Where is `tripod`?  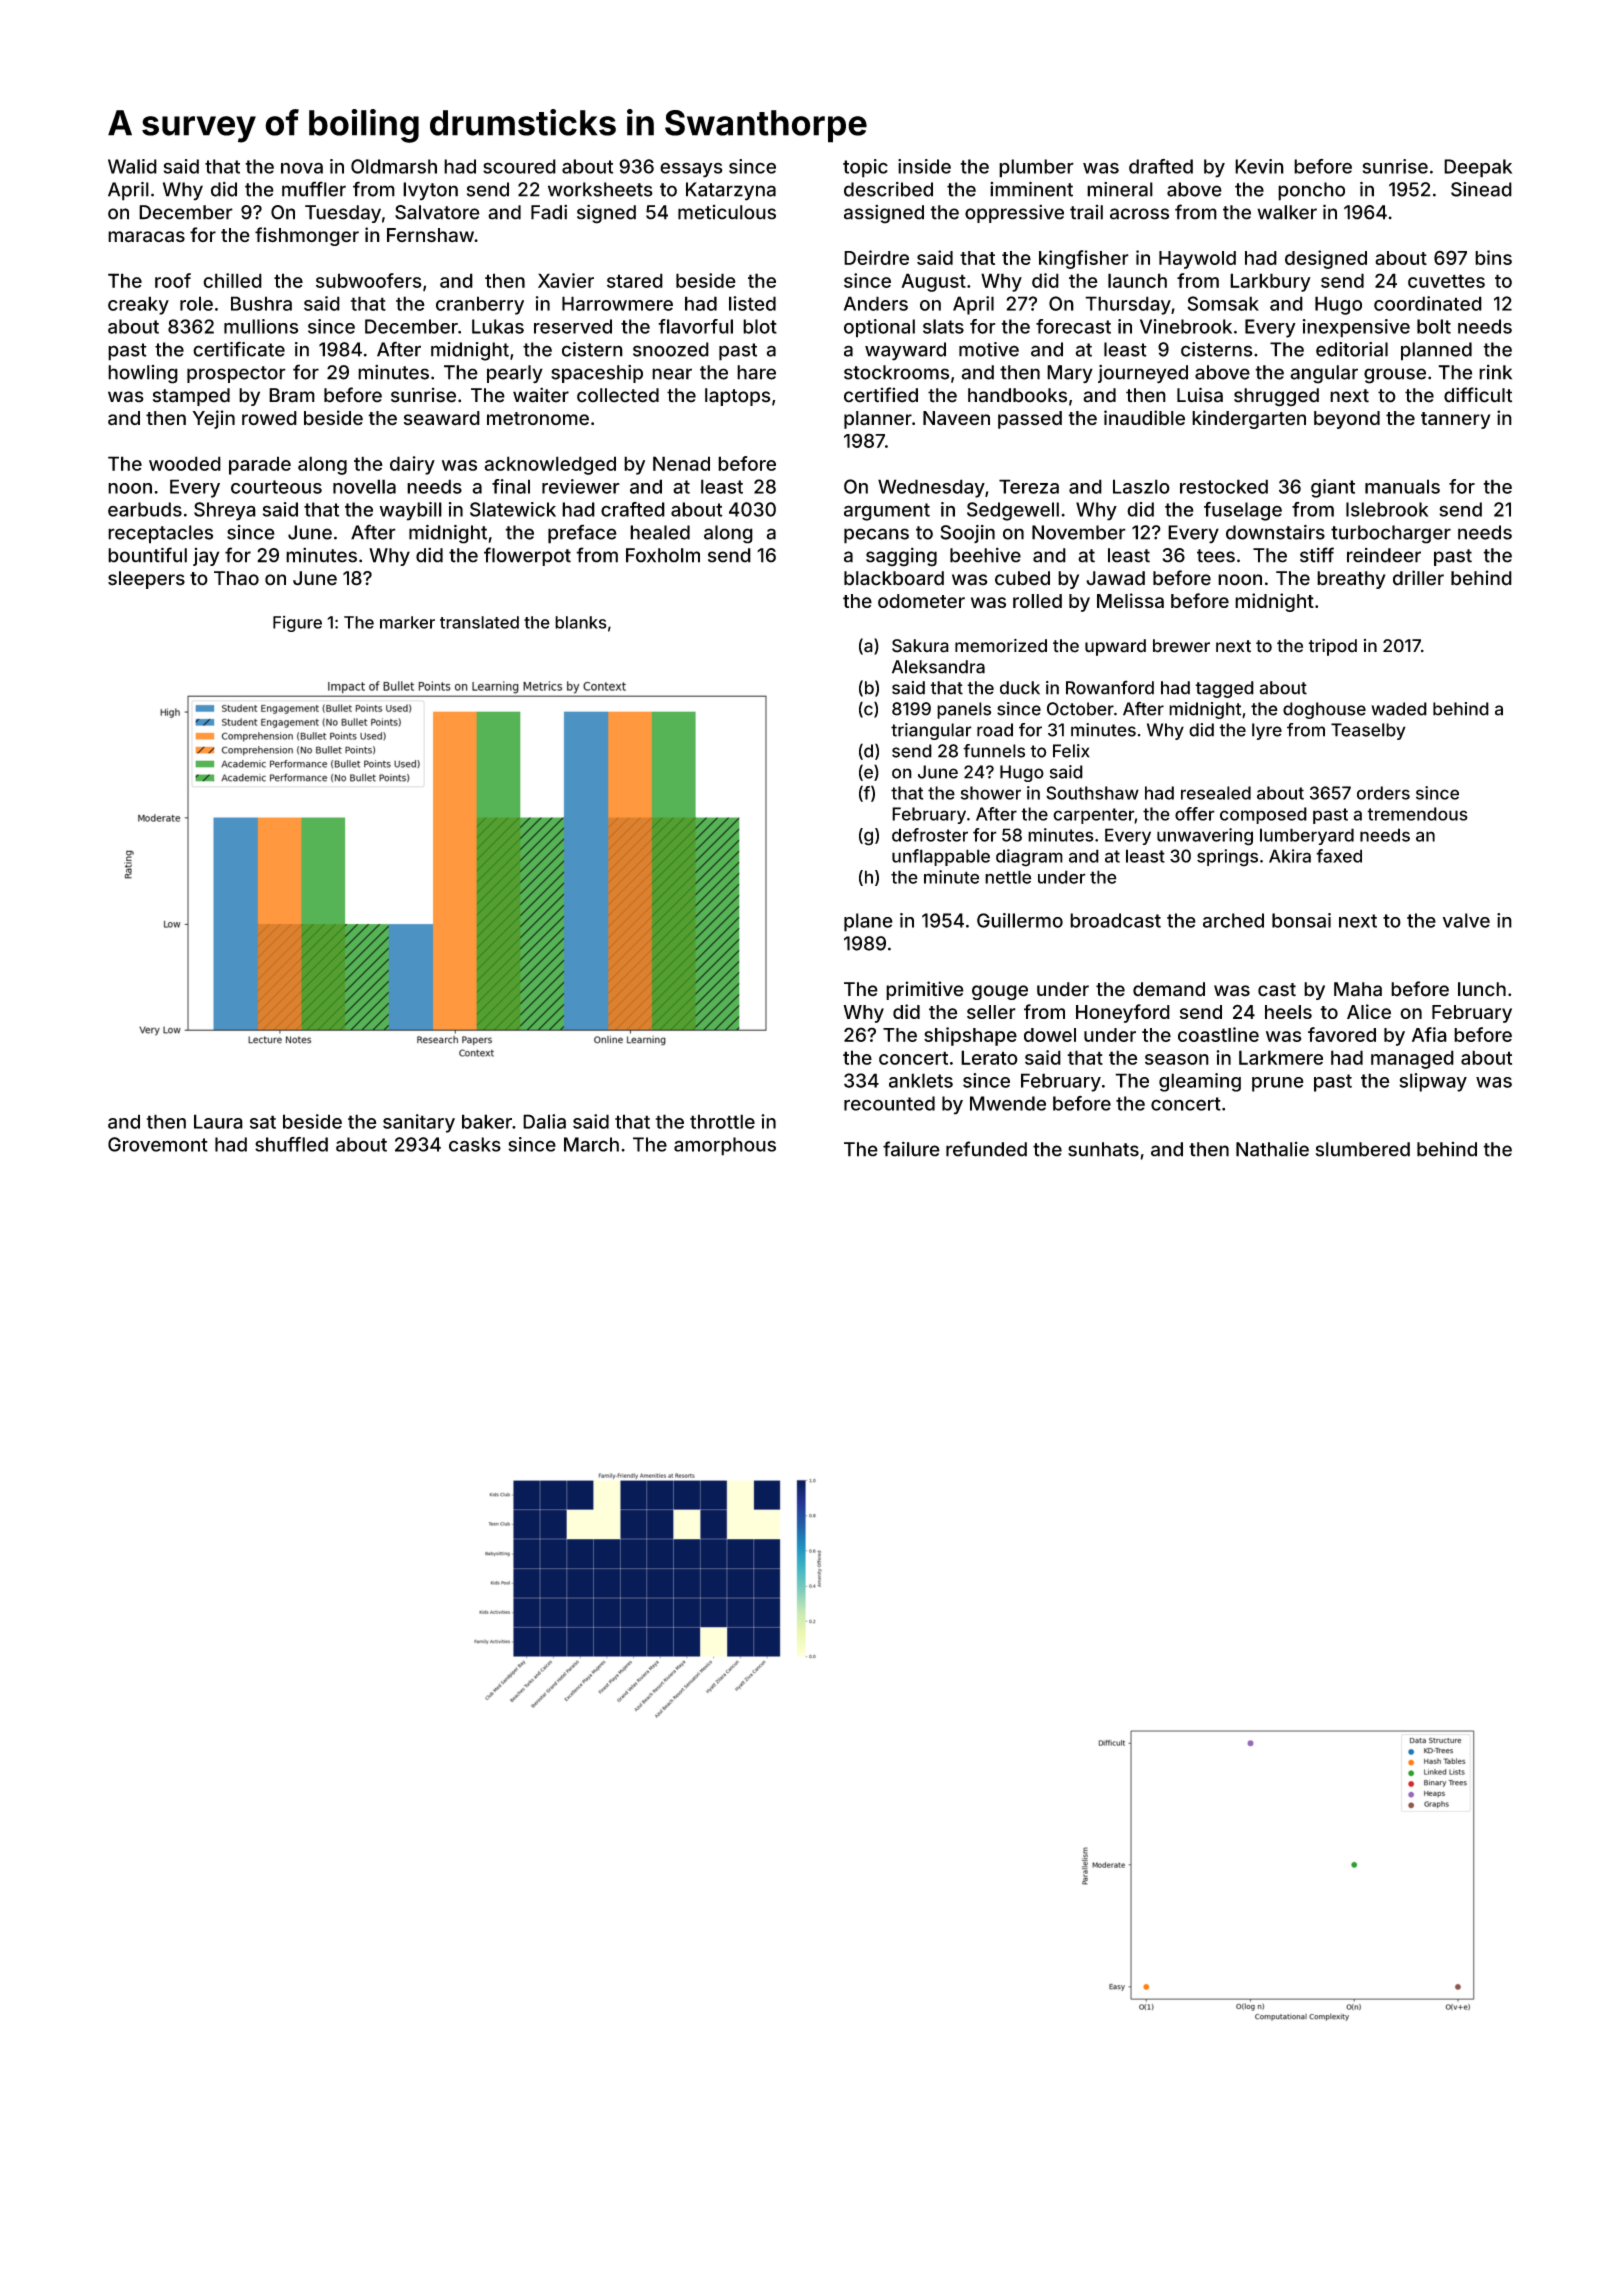 tripod is located at coordinates (1332, 647).
